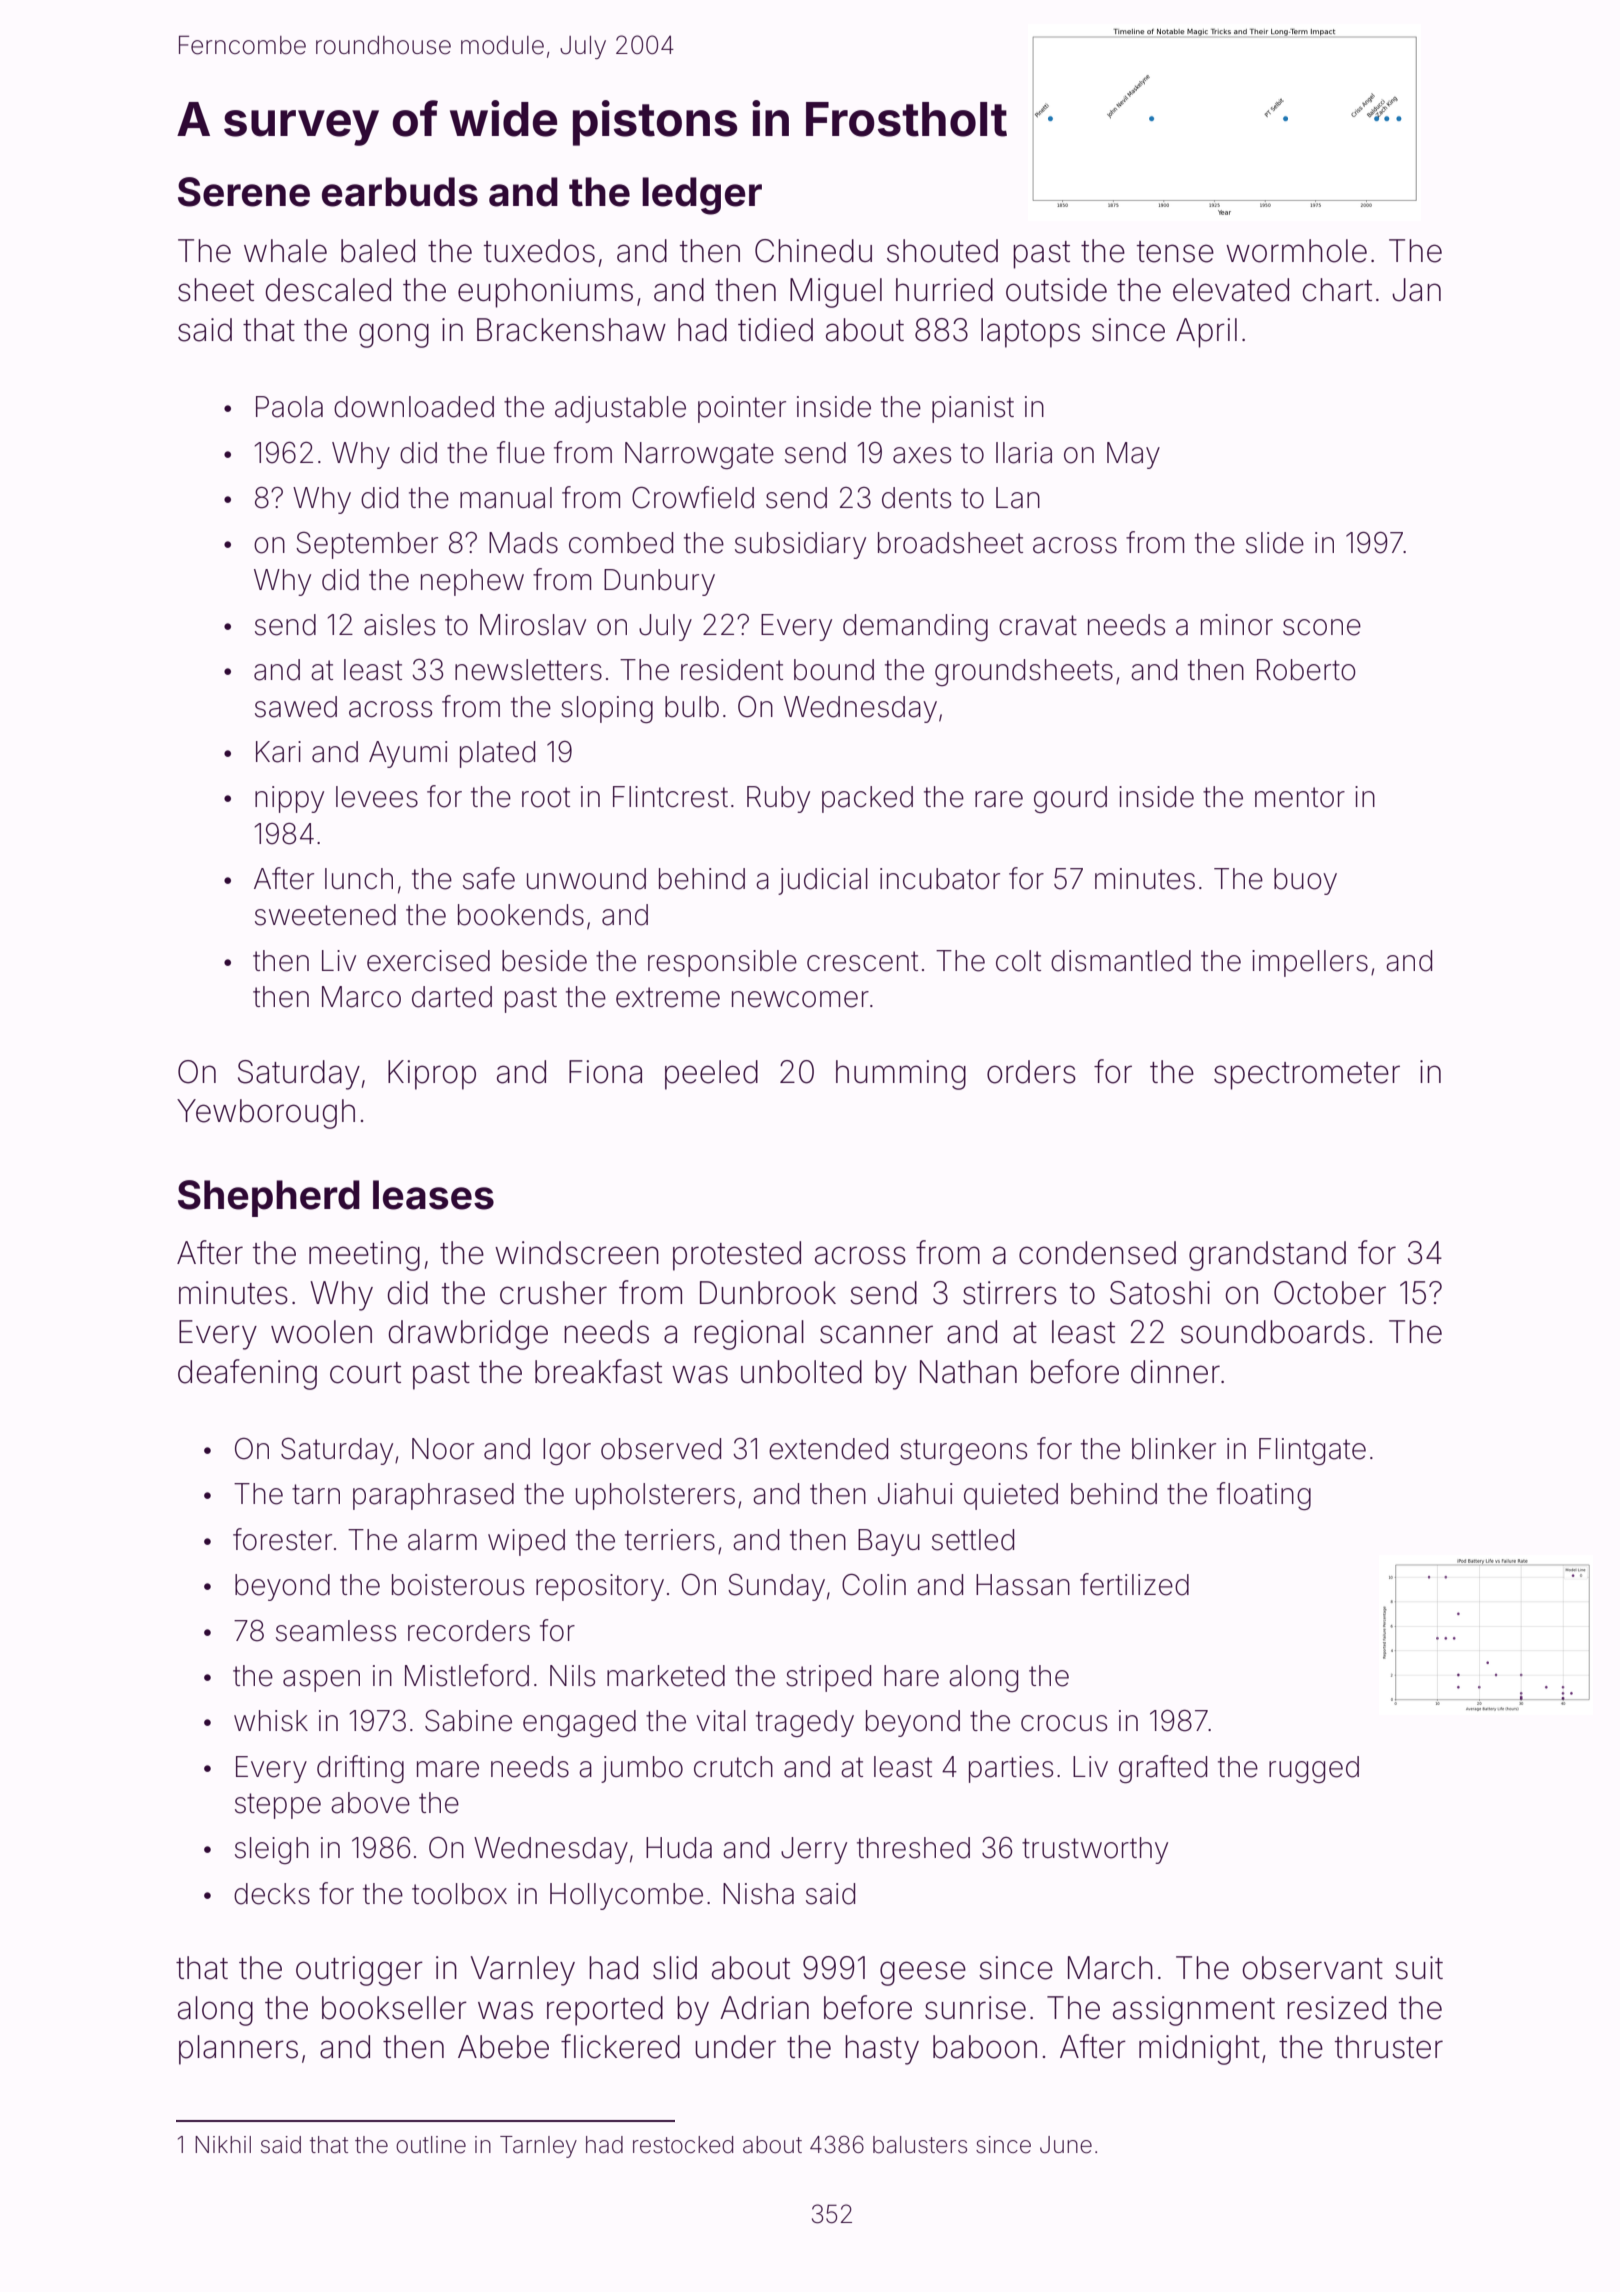  What do you see at coordinates (942, 251) in the screenshot?
I see `shouted` at bounding box center [942, 251].
